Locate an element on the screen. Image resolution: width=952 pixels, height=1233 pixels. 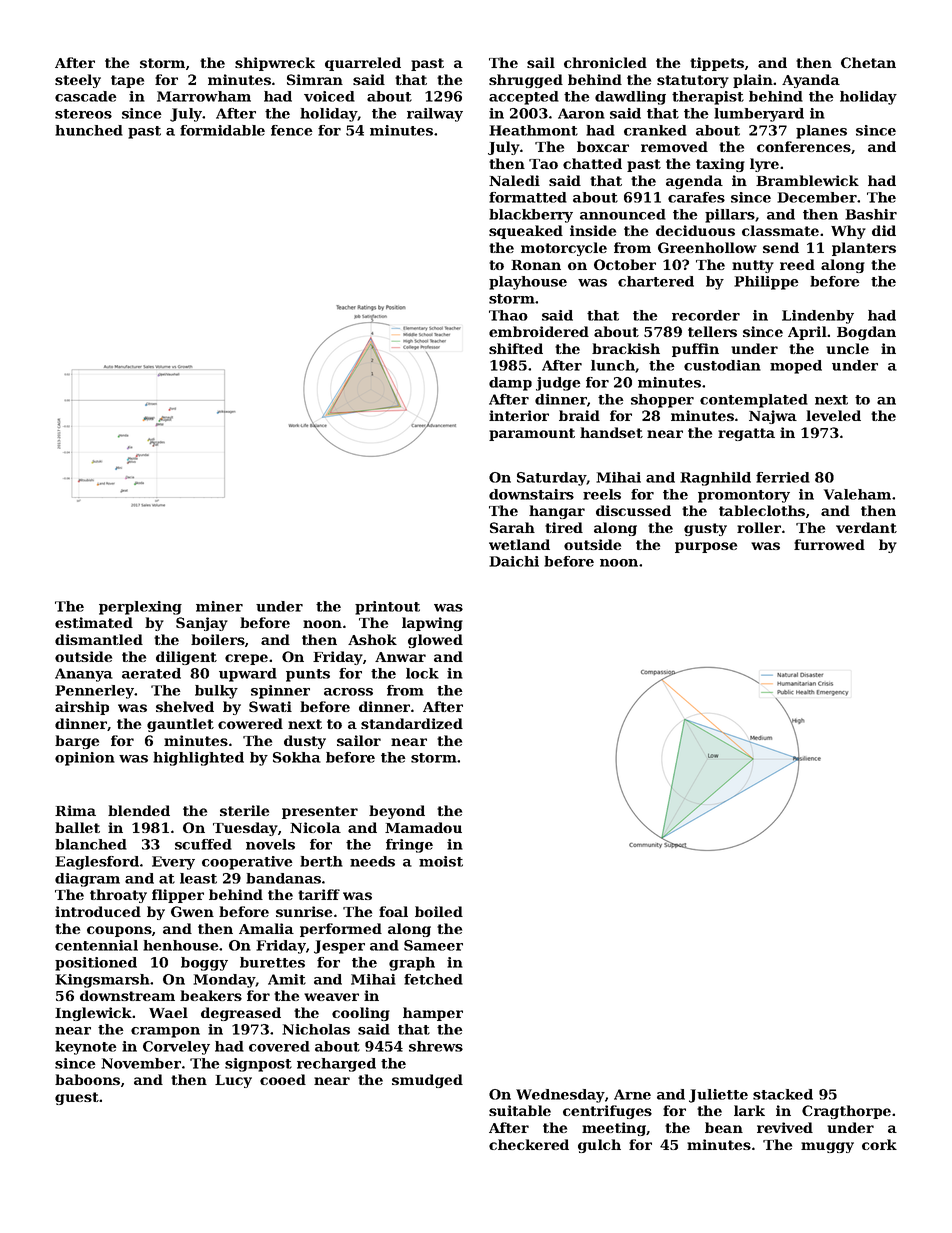
verdant is located at coordinates (866, 527).
